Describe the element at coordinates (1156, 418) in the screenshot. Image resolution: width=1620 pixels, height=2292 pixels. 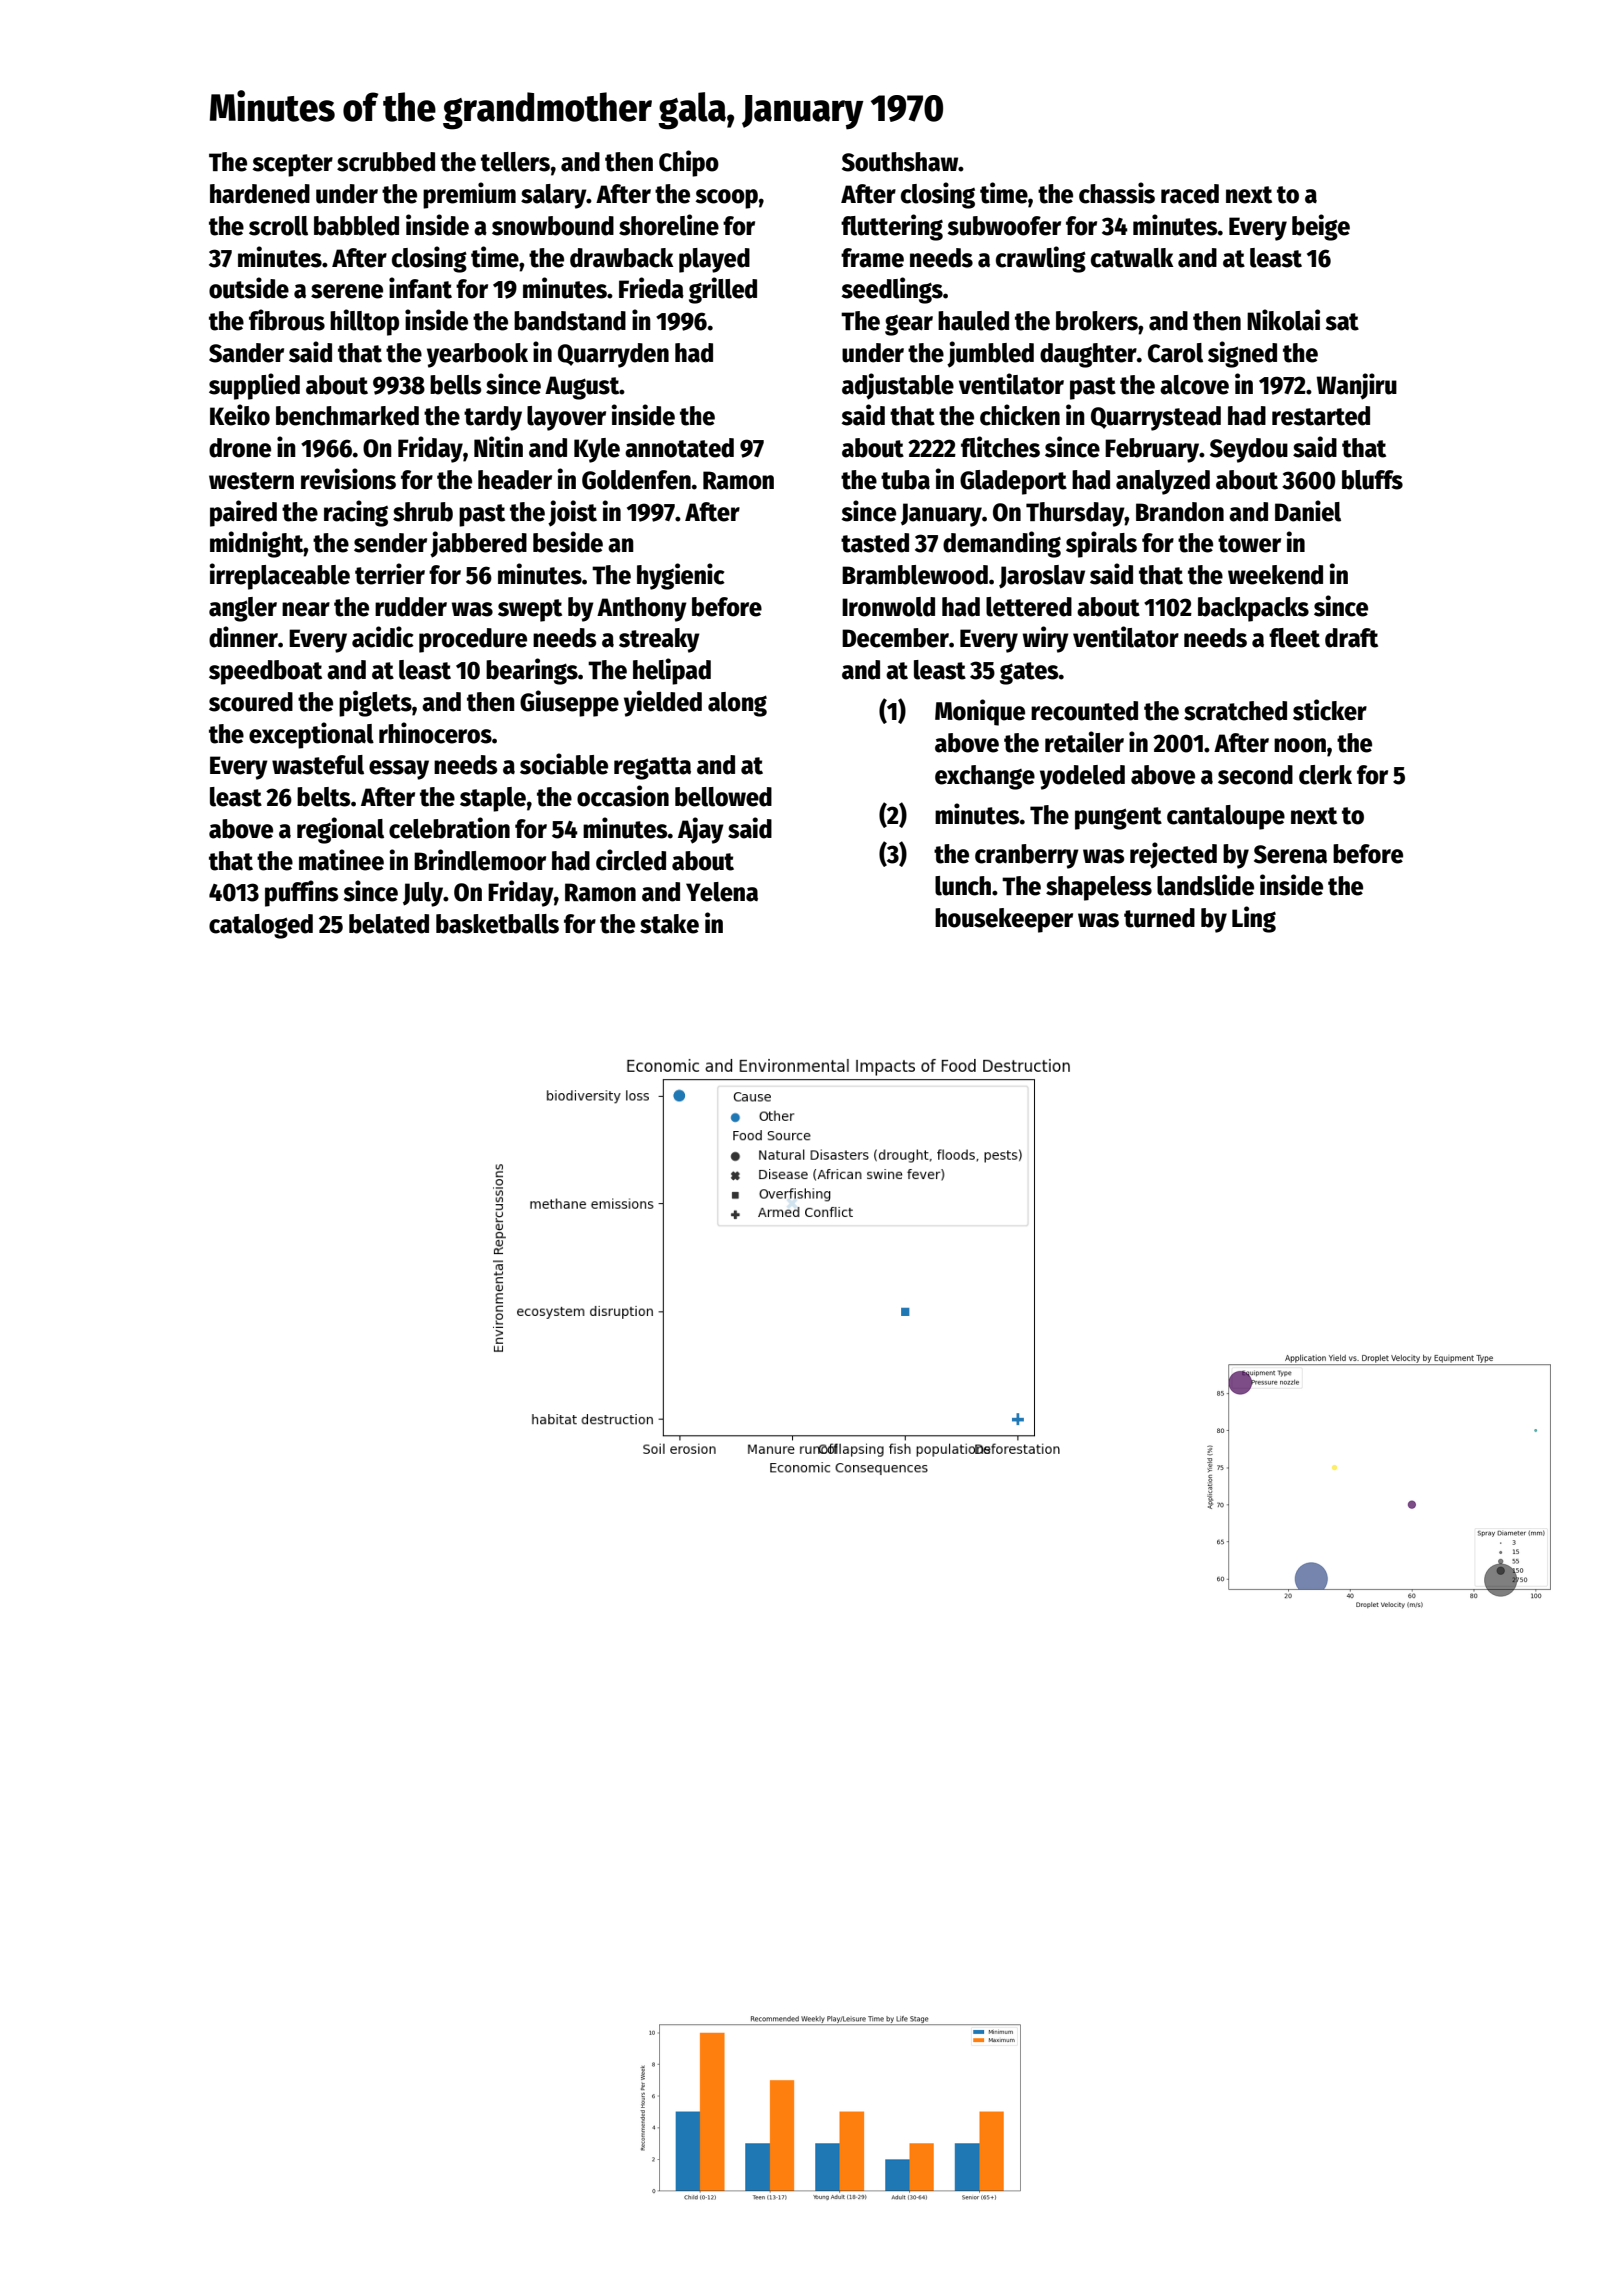
I see `Quarrystead` at that location.
